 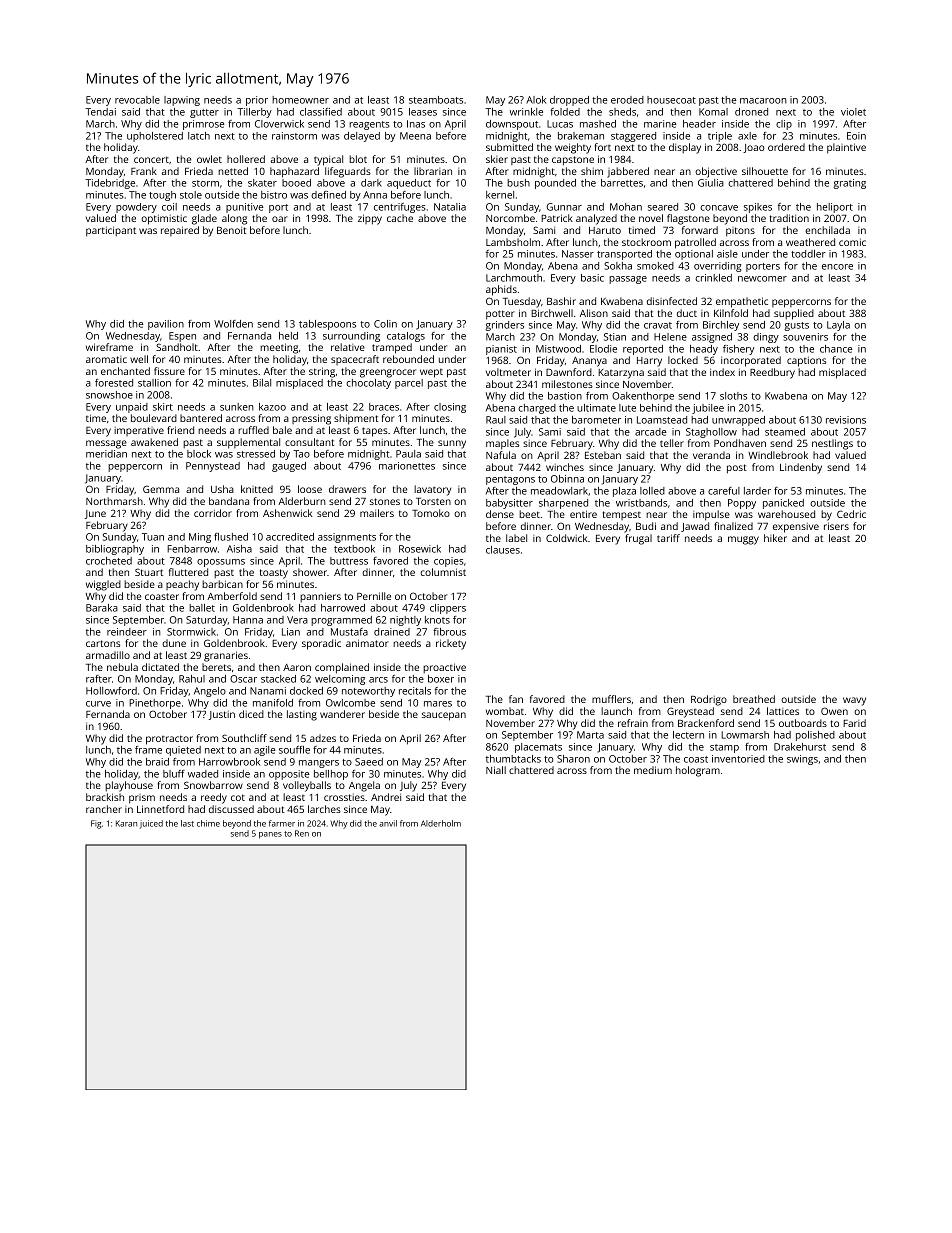 I want to click on playhouse, so click(x=129, y=786).
